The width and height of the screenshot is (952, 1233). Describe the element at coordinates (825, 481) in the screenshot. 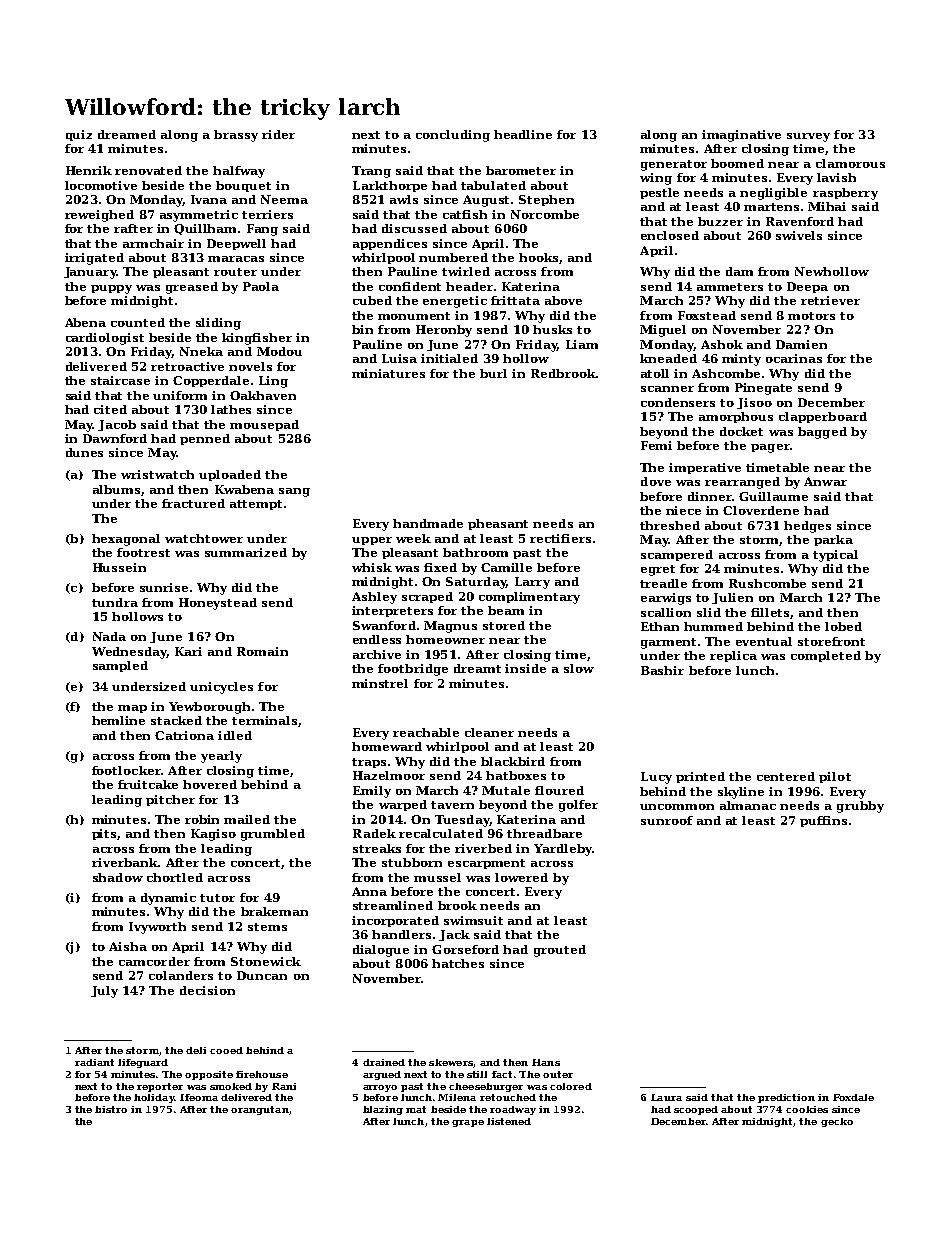

I see `Anwar` at that location.
